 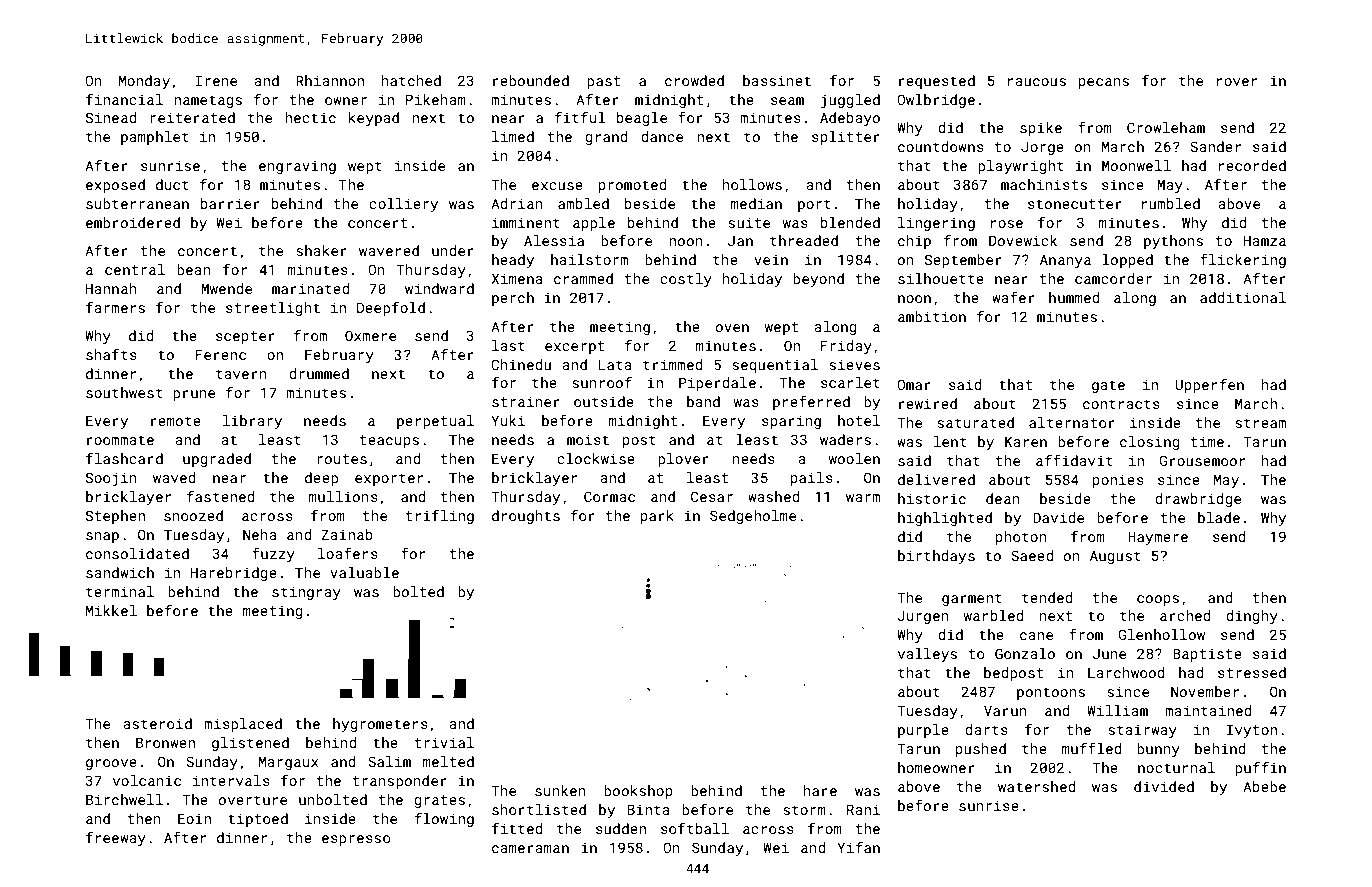 What do you see at coordinates (1005, 710) in the document?
I see `Varun` at bounding box center [1005, 710].
